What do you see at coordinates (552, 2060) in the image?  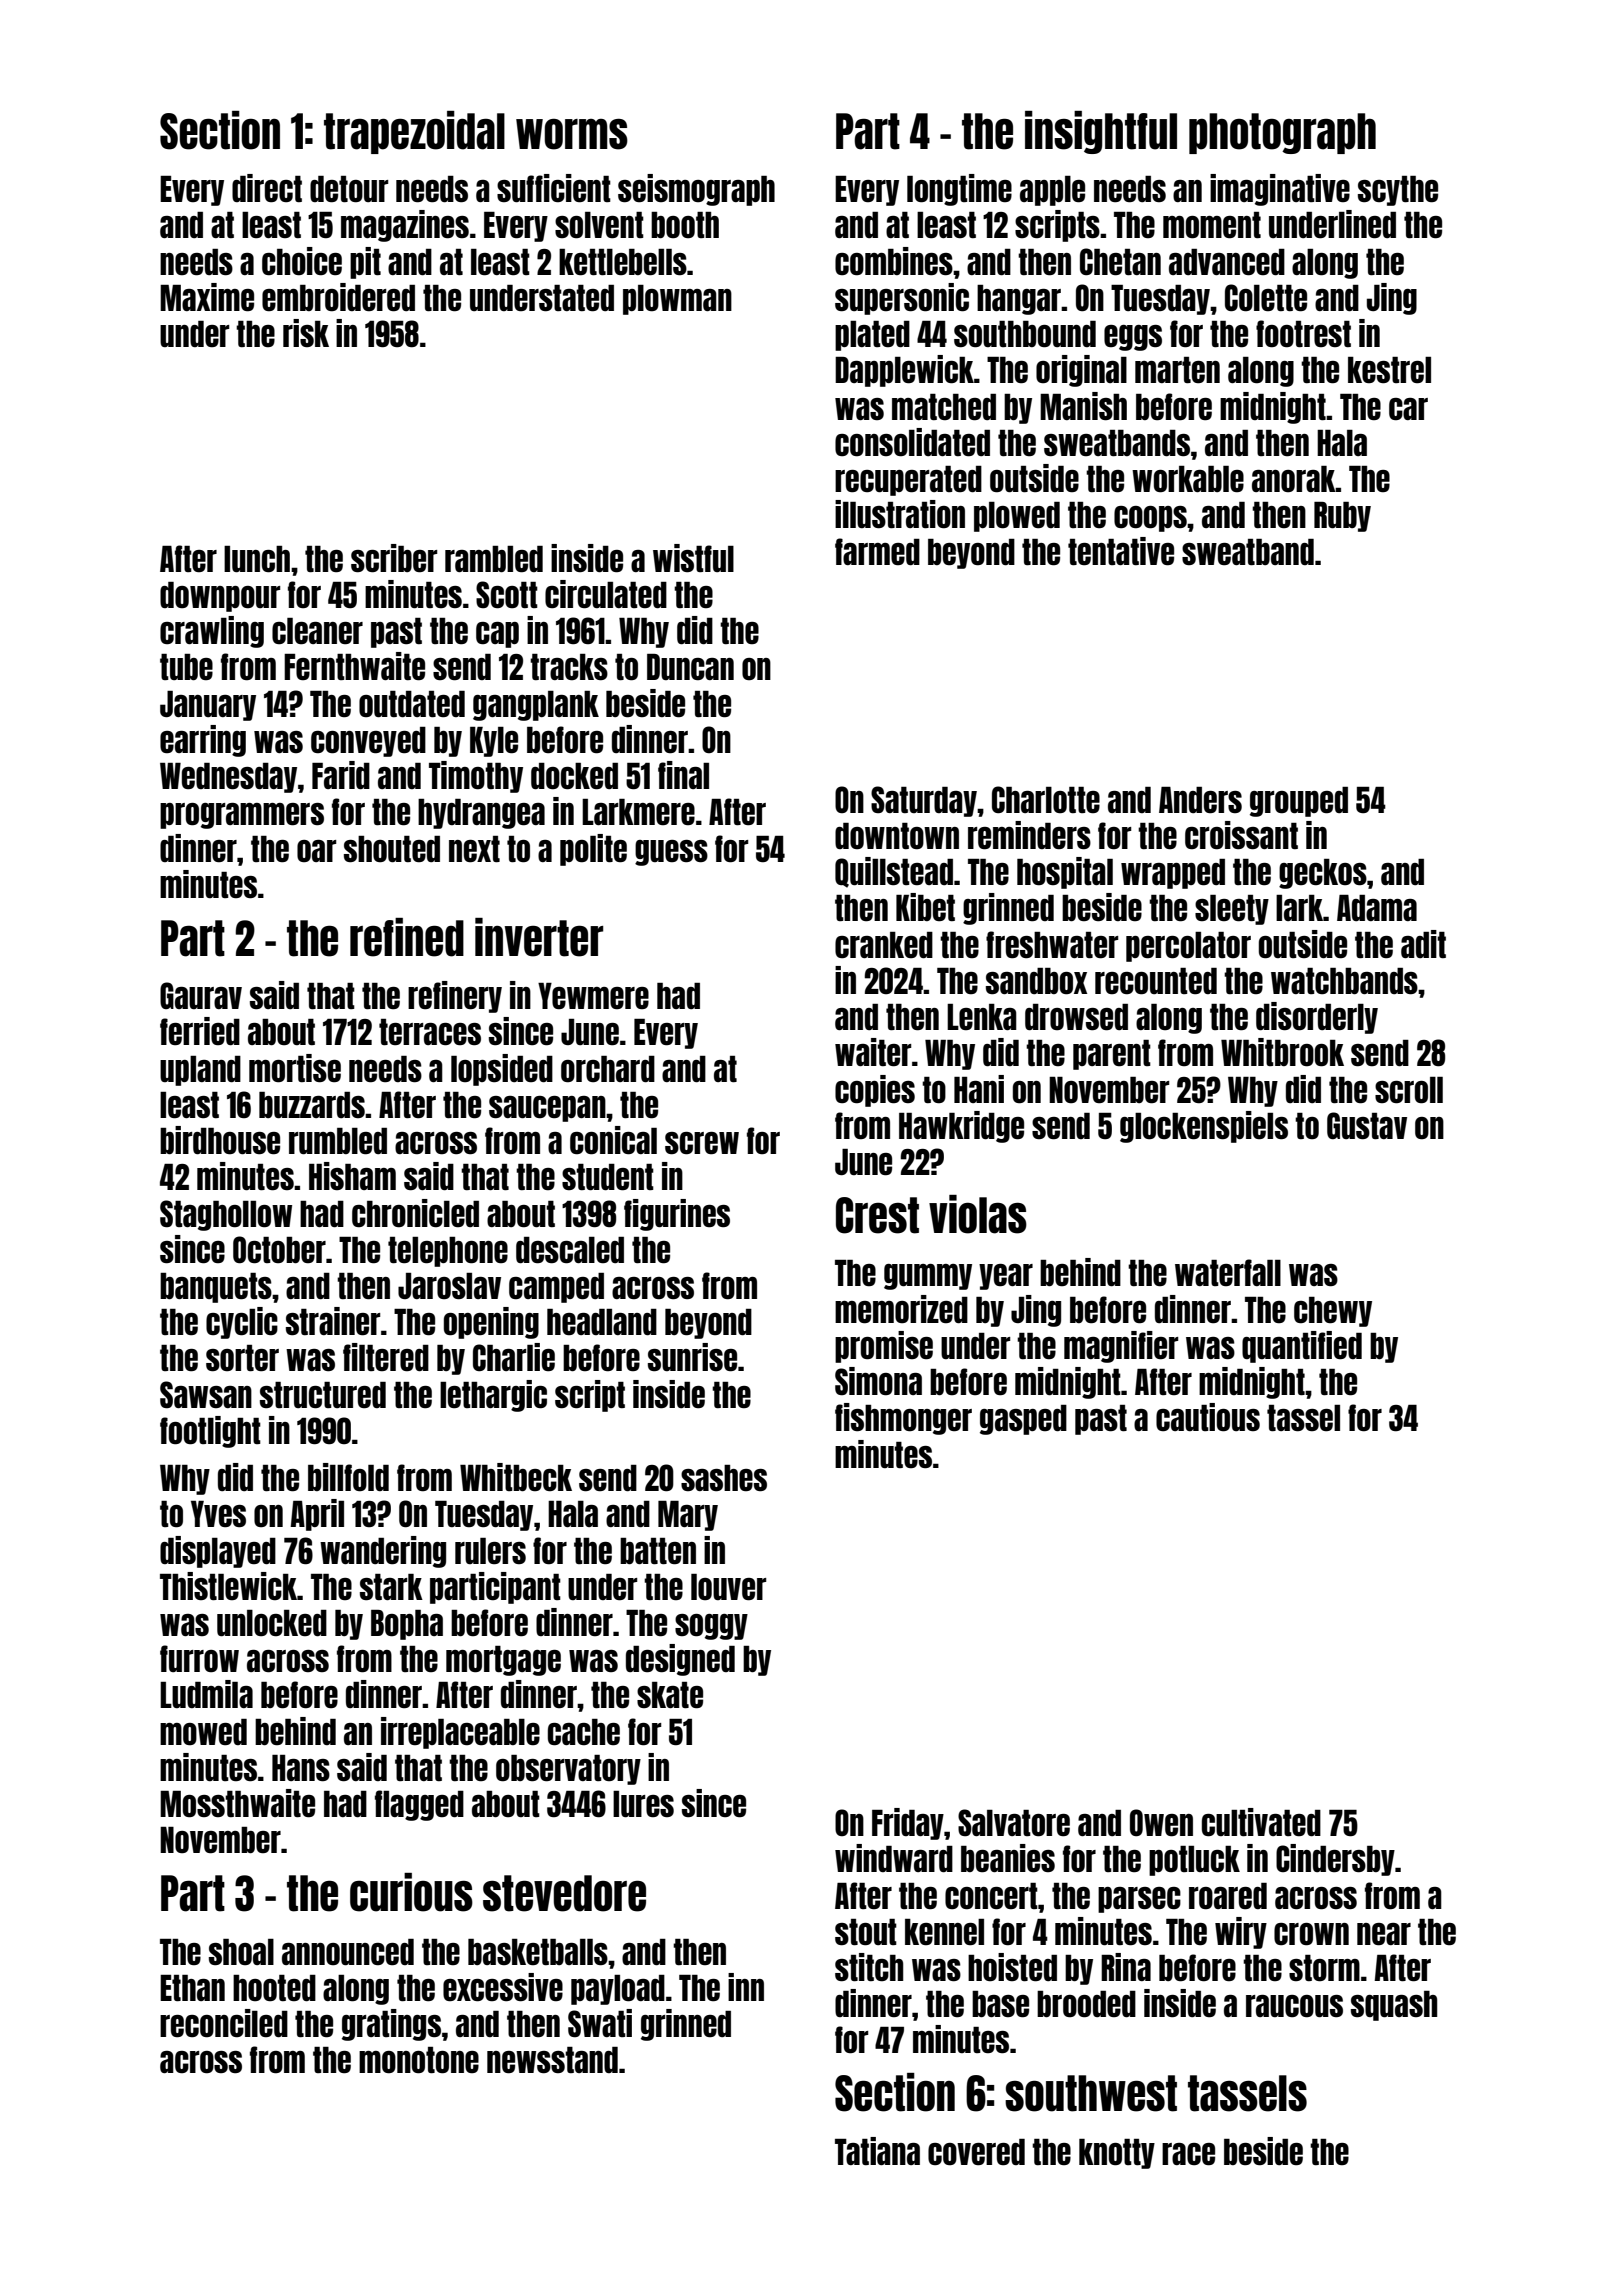 I see `newsstand` at bounding box center [552, 2060].
